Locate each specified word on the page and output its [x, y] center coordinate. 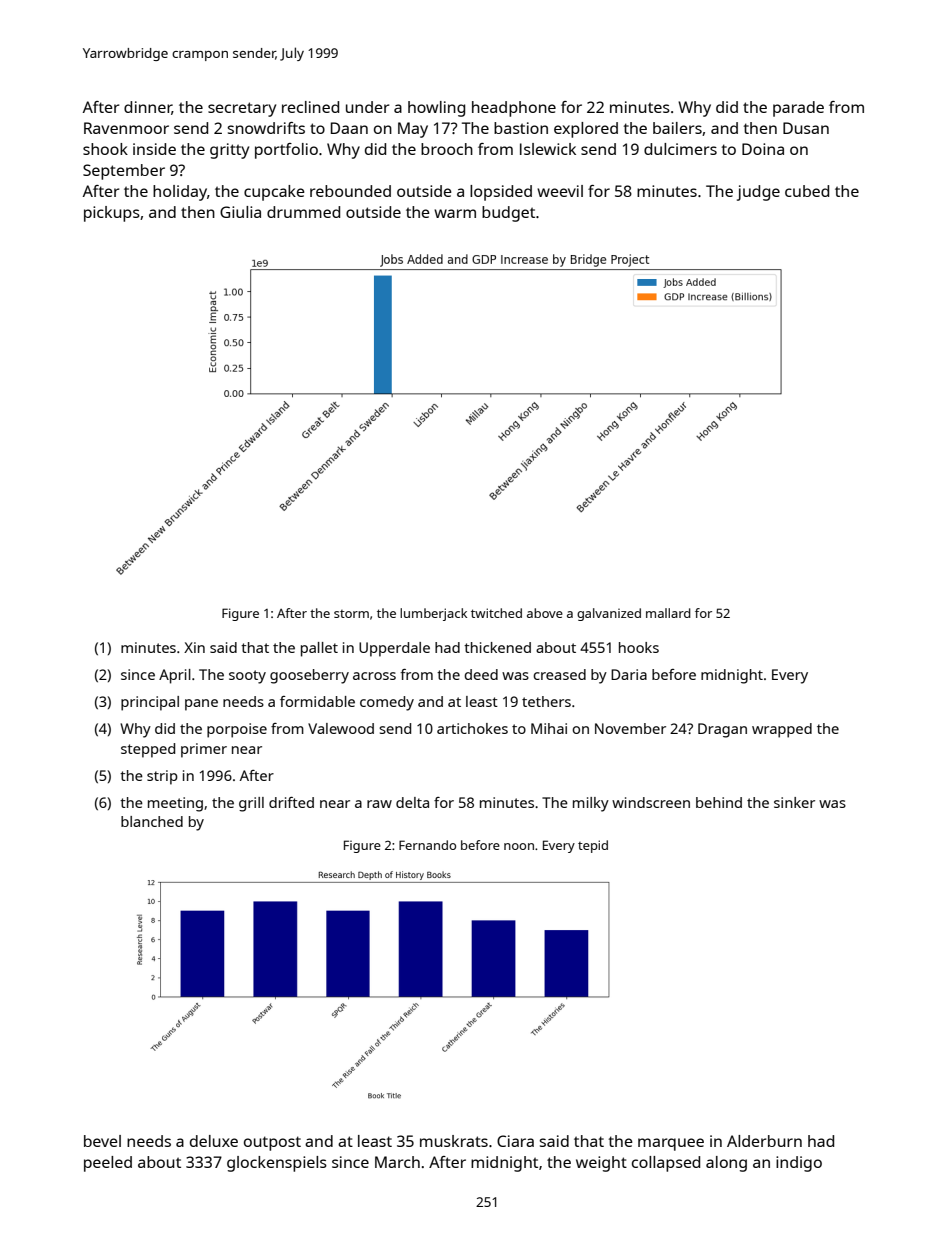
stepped [148, 750]
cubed [807, 191]
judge [758, 193]
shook [105, 149]
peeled [108, 1164]
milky [591, 804]
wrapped [782, 730]
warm [455, 213]
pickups [112, 214]
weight [601, 1164]
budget [508, 214]
